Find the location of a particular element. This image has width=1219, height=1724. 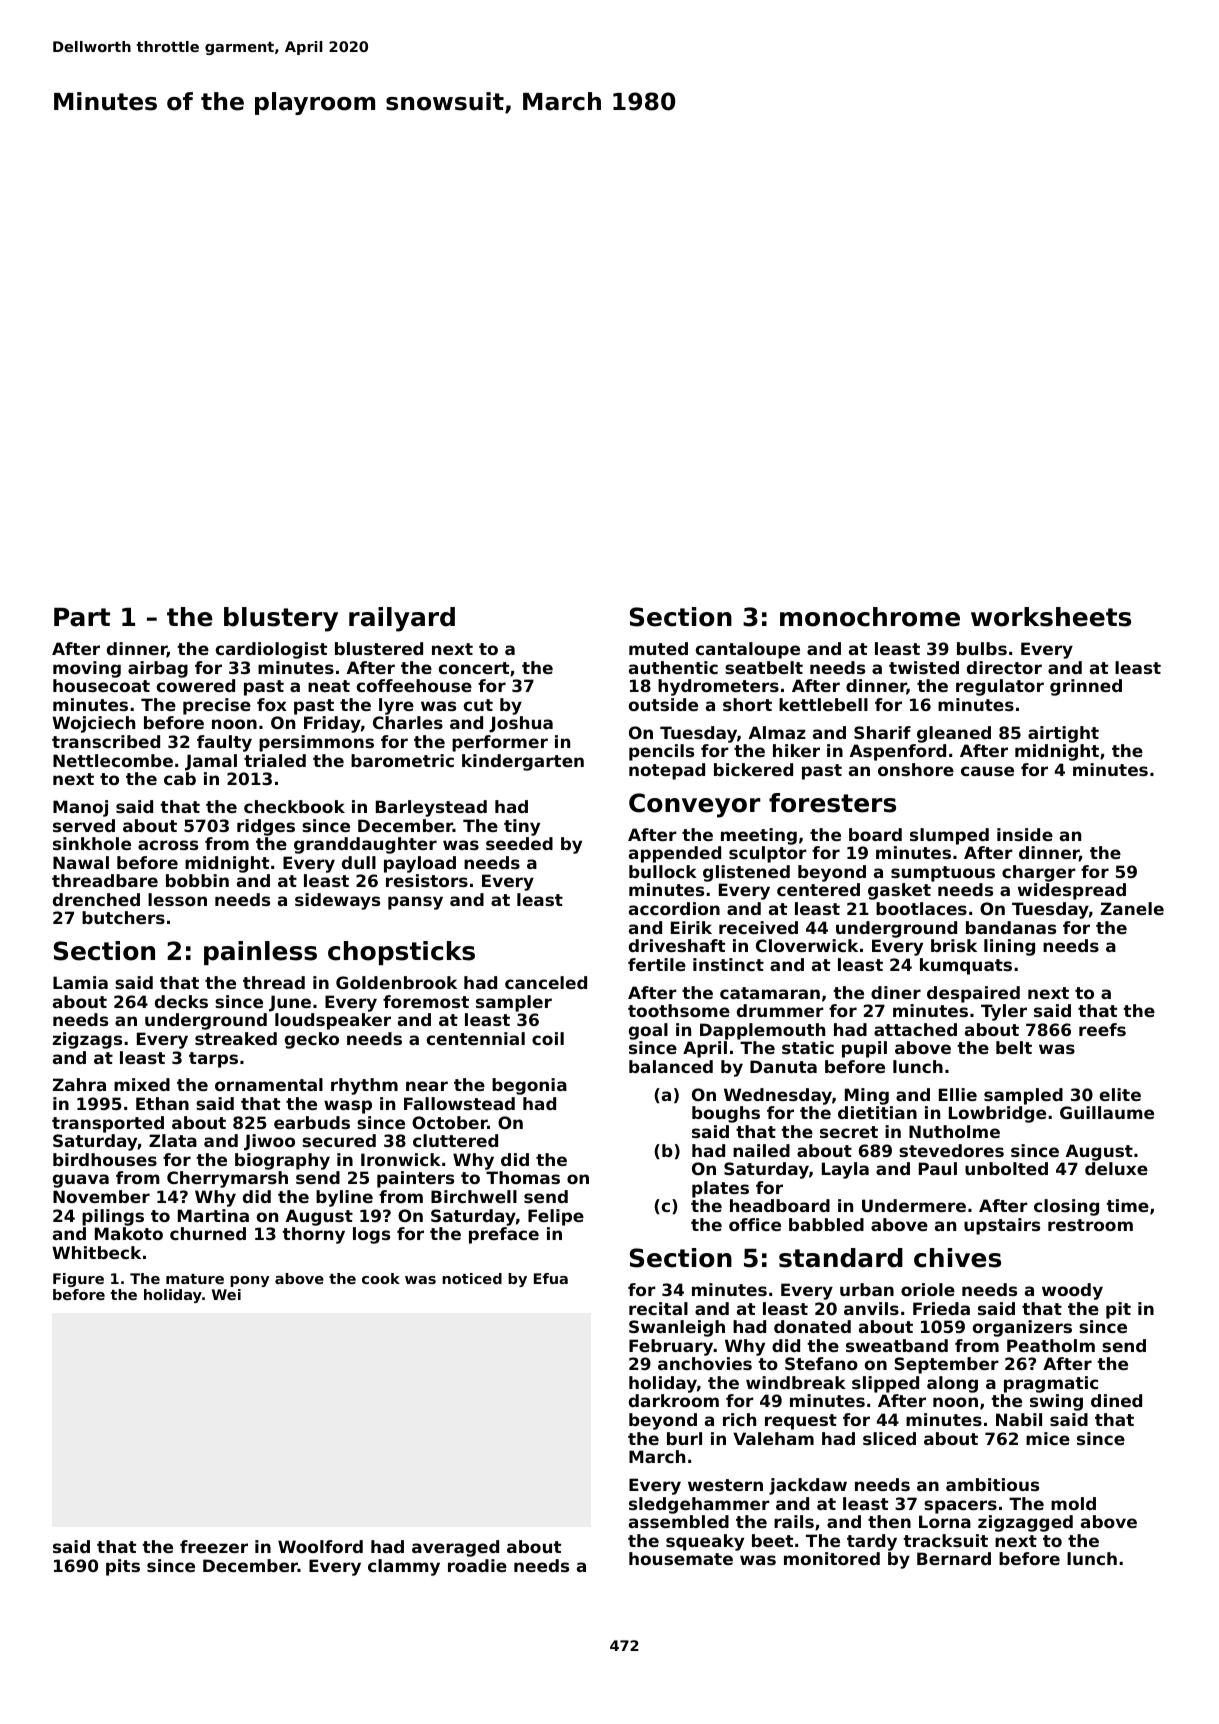

Zahra is located at coordinates (79, 1084).
